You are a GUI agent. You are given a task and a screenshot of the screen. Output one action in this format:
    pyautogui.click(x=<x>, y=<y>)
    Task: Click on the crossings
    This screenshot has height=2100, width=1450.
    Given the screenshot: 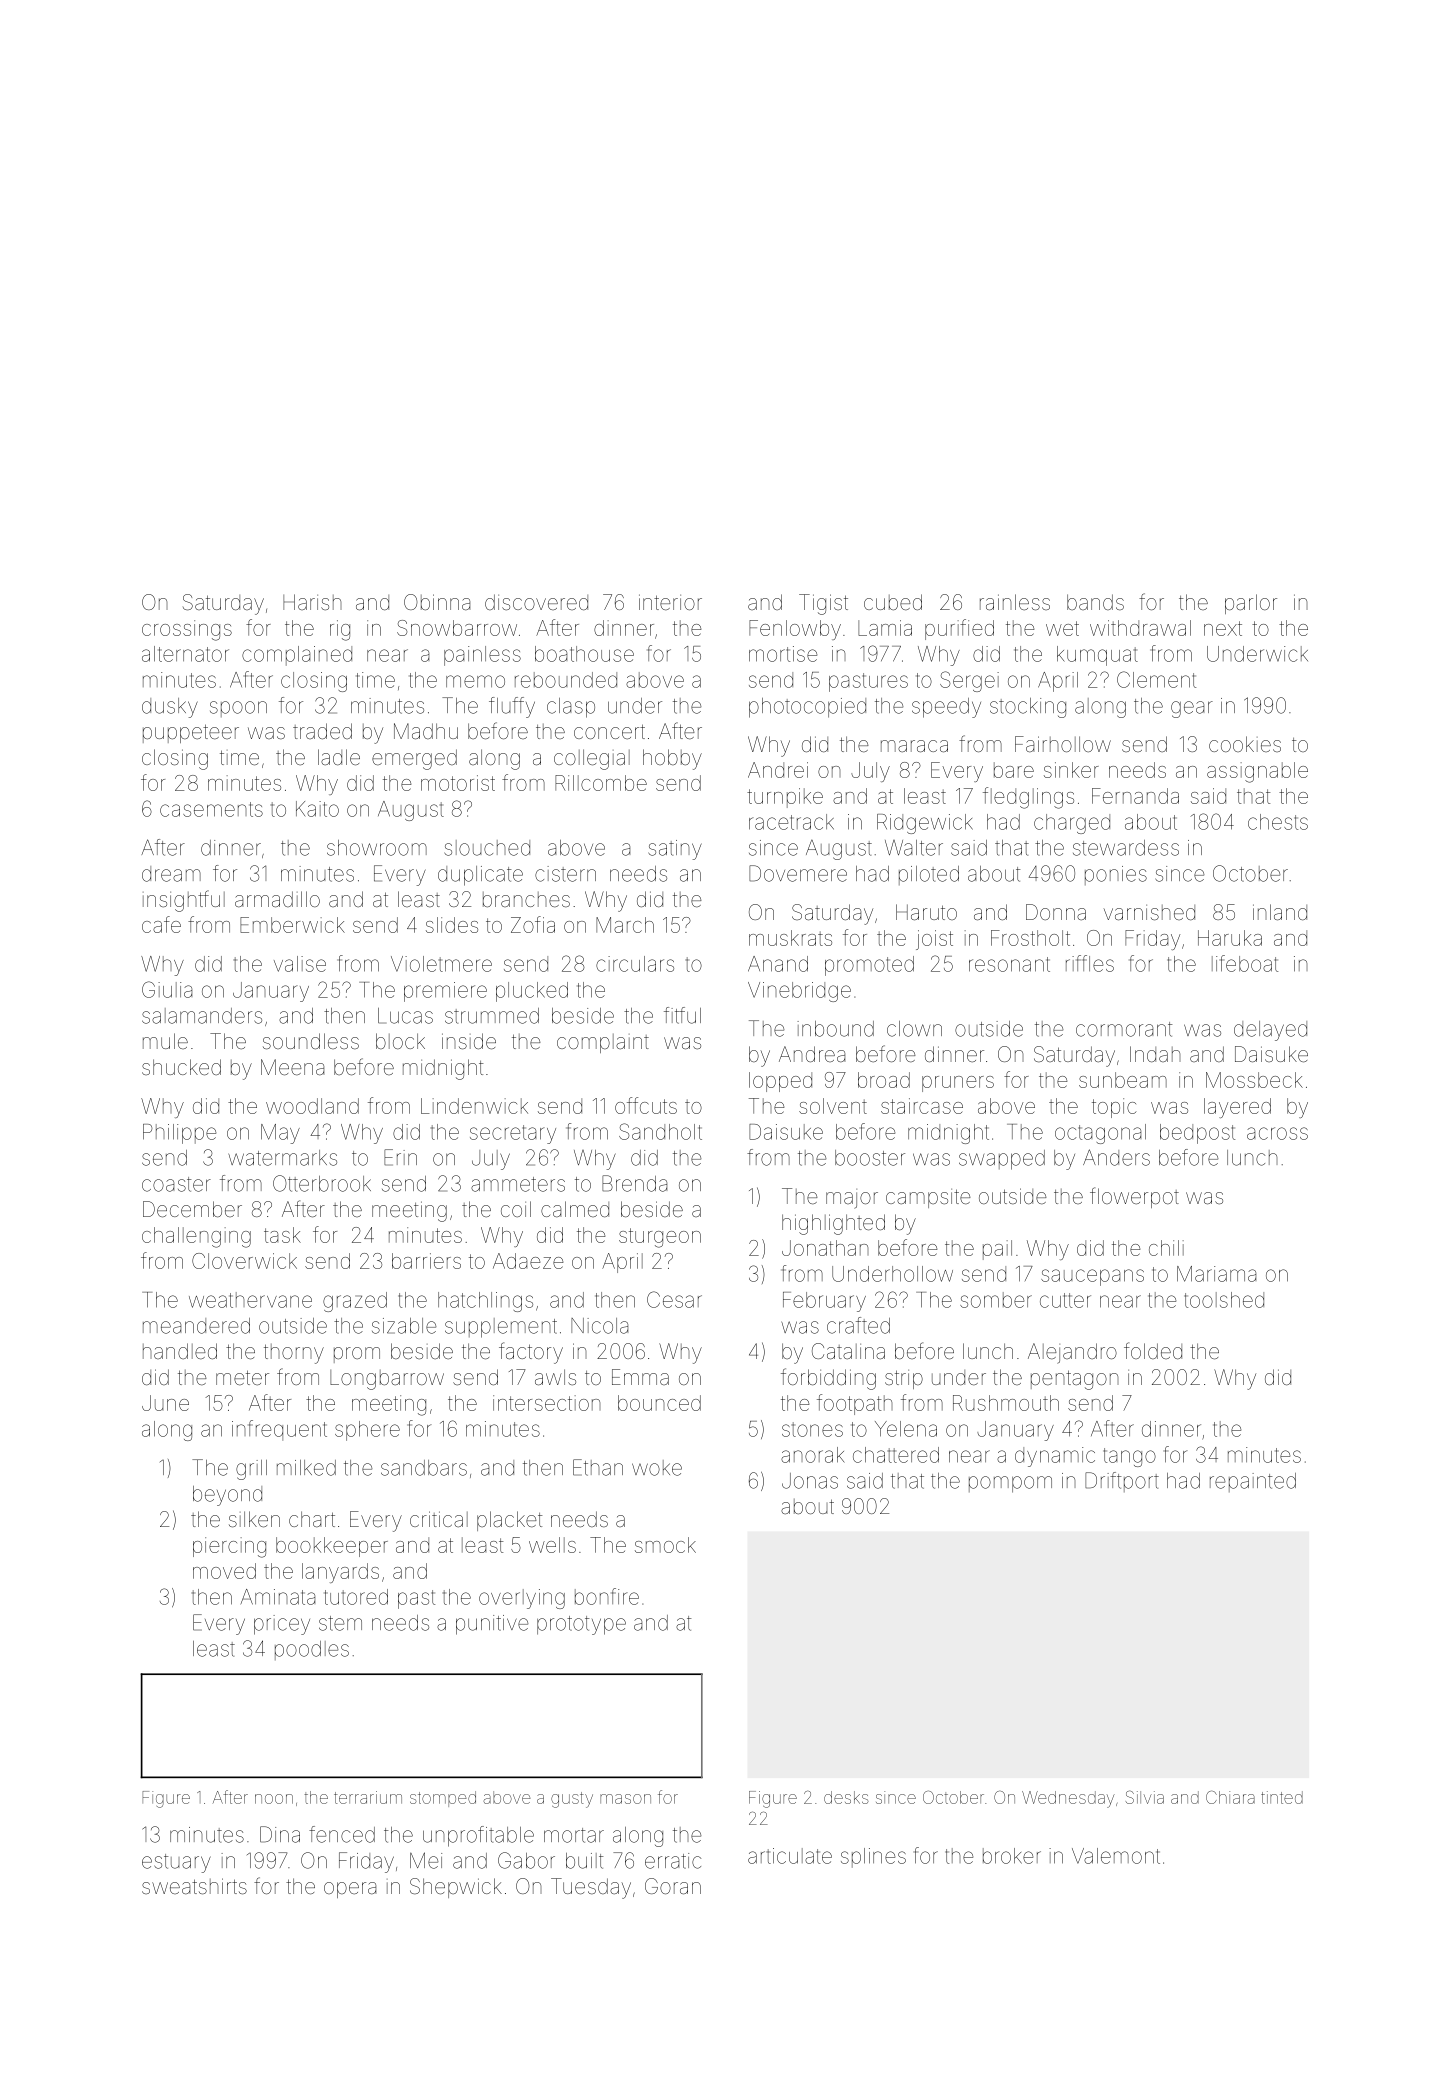 What is the action you would take?
    pyautogui.click(x=187, y=630)
